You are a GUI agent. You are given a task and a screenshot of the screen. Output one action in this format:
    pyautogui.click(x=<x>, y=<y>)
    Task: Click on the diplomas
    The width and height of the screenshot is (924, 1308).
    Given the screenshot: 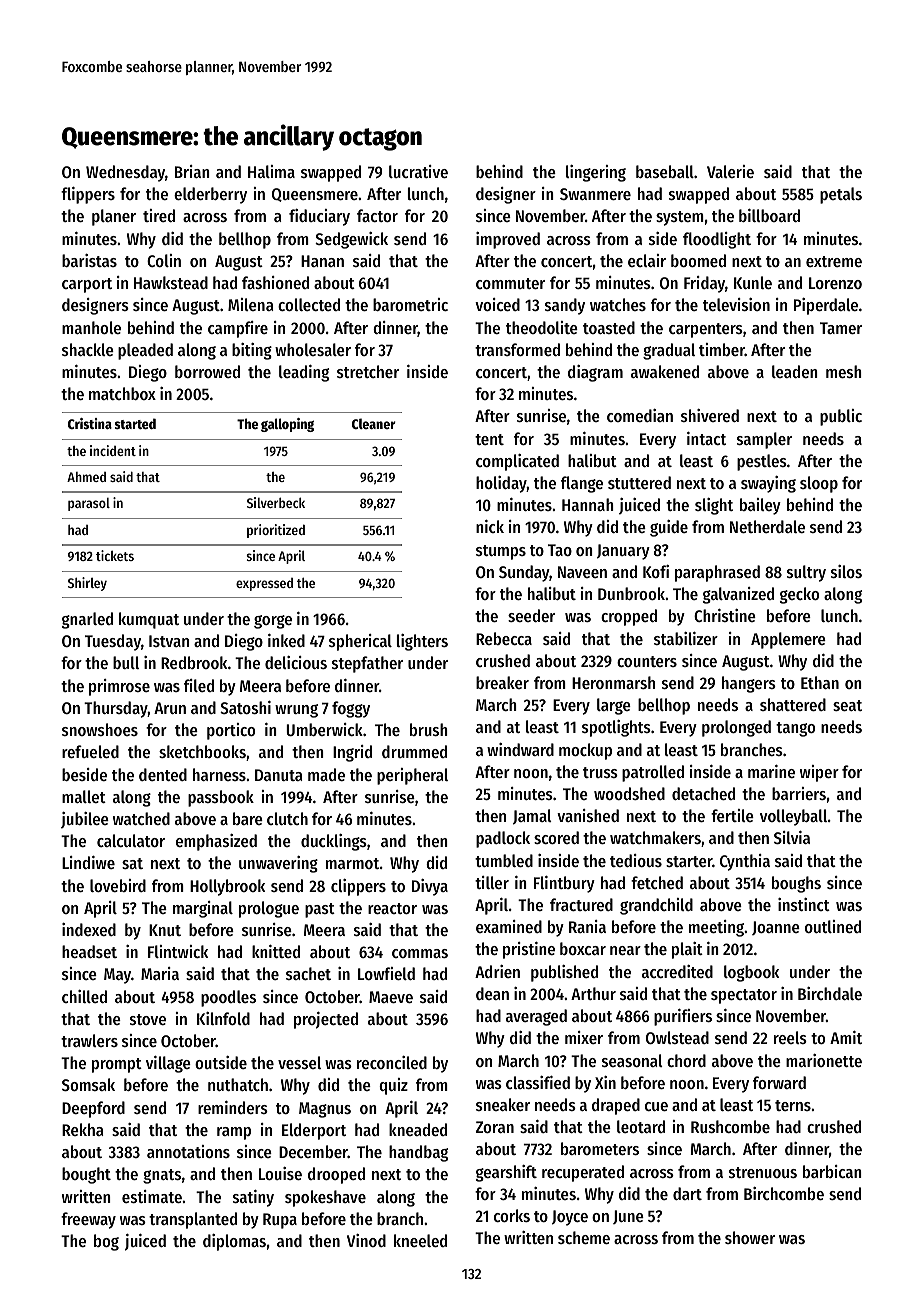 What is the action you would take?
    pyautogui.click(x=234, y=1242)
